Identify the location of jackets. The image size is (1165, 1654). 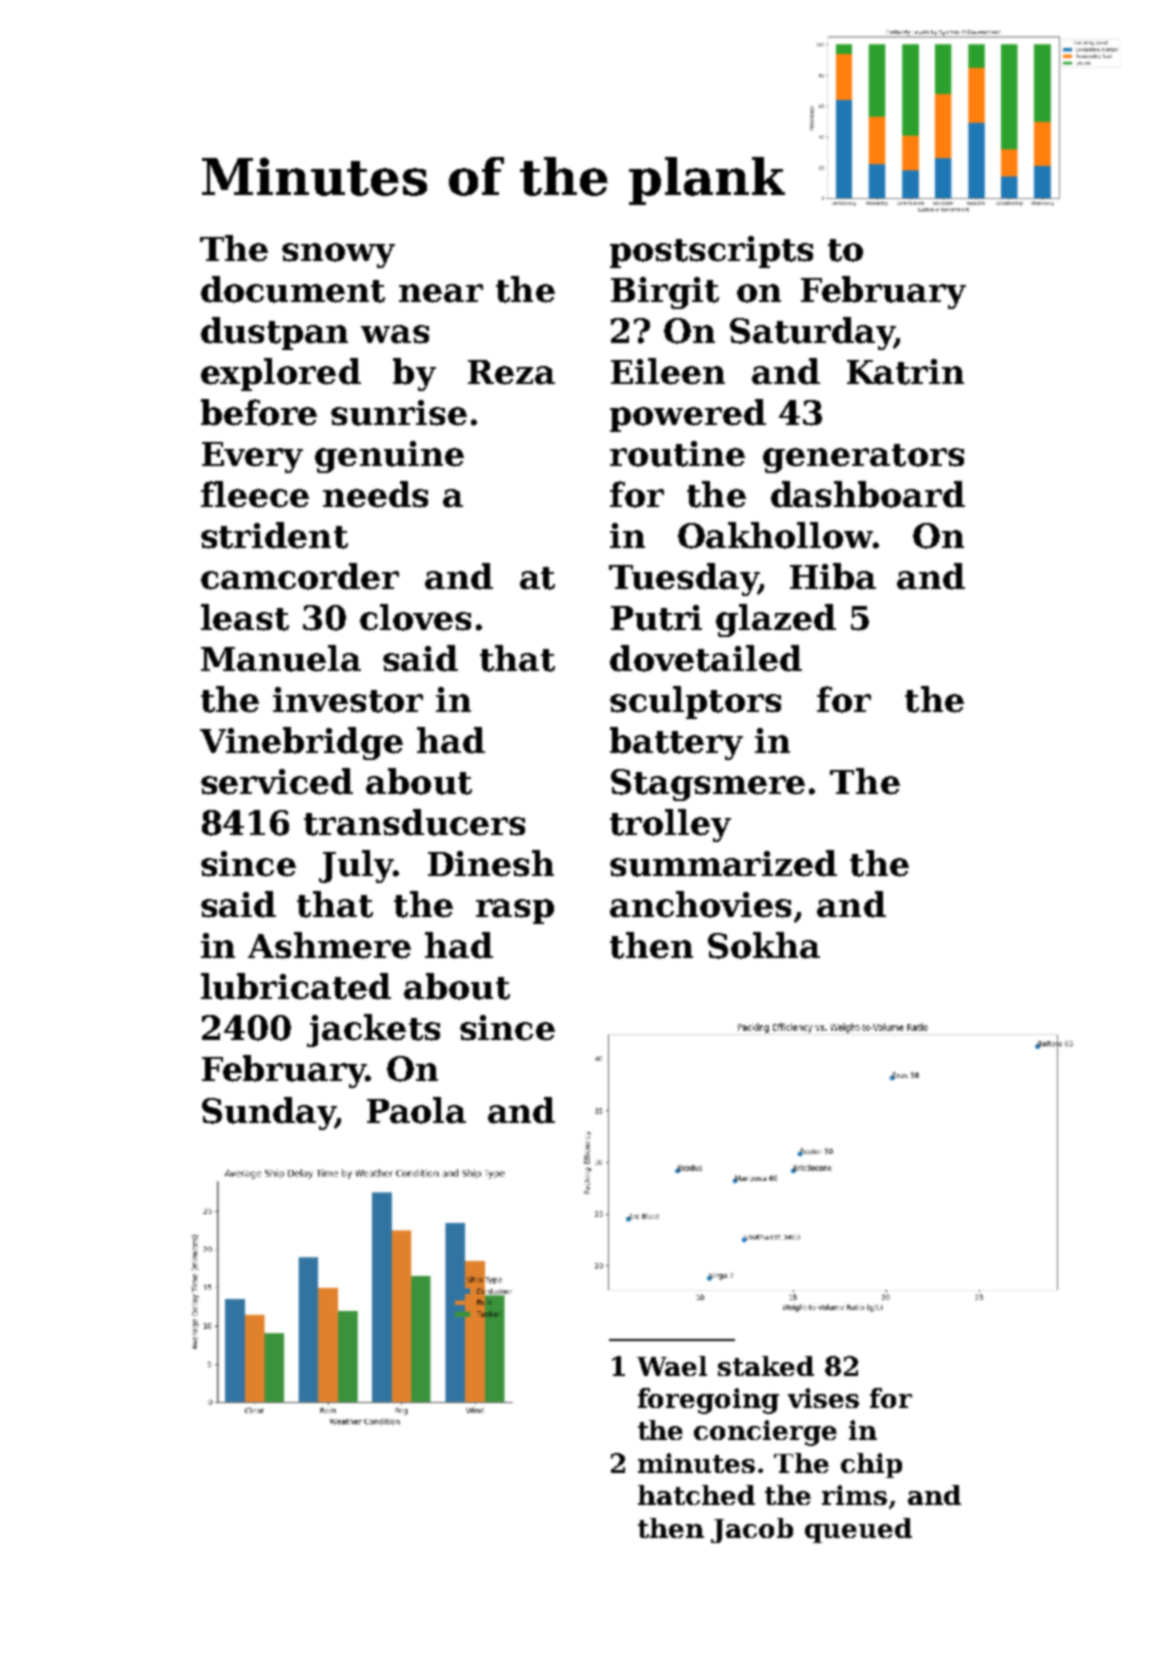
(373, 1030).
